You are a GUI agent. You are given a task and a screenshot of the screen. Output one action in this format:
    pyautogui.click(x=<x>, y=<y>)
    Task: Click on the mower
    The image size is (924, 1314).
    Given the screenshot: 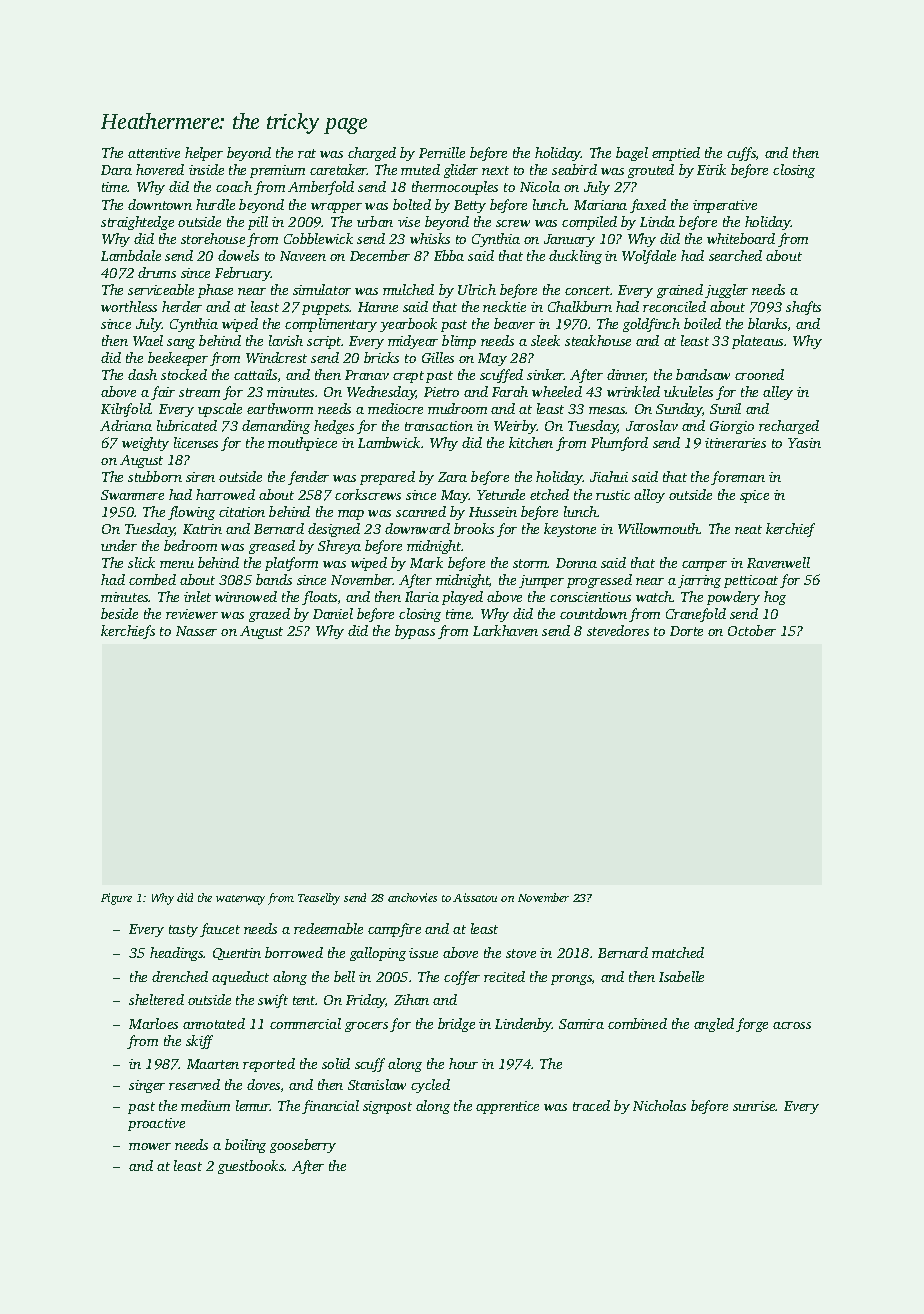 What is the action you would take?
    pyautogui.click(x=150, y=1146)
